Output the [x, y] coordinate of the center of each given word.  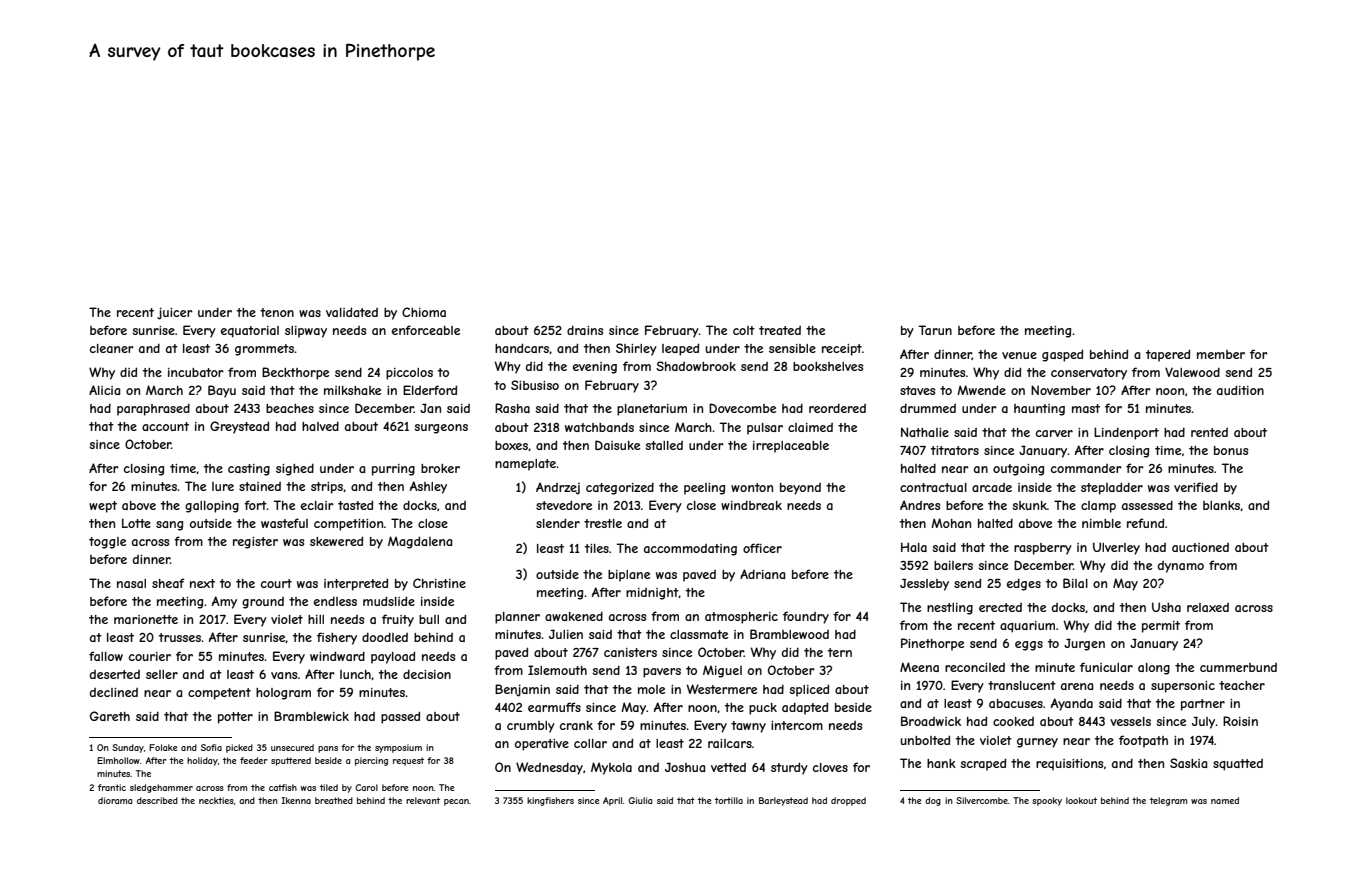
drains [585, 330]
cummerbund [1238, 667]
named [1225, 800]
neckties [216, 800]
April [612, 801]
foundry [806, 617]
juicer [175, 313]
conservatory [1089, 374]
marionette [146, 619]
